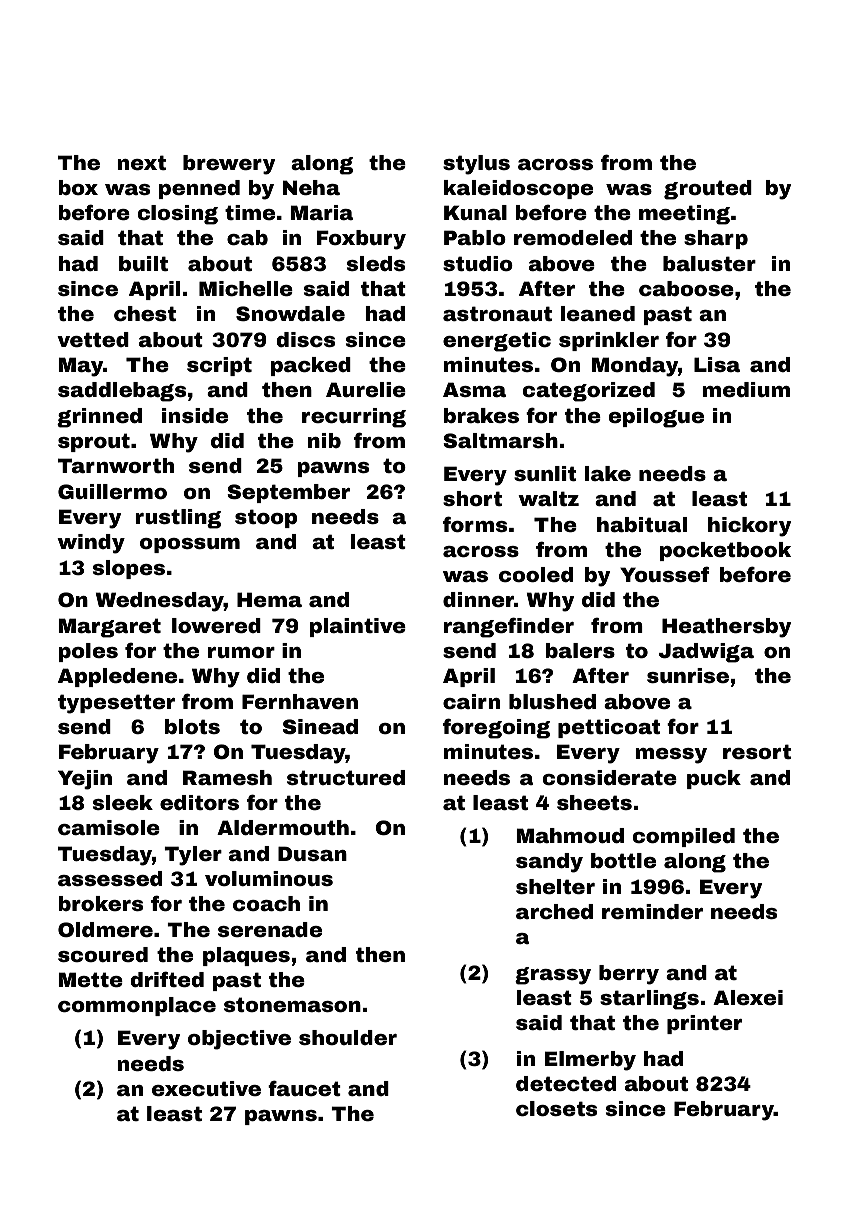 The image size is (849, 1205). I want to click on next, so click(141, 162).
